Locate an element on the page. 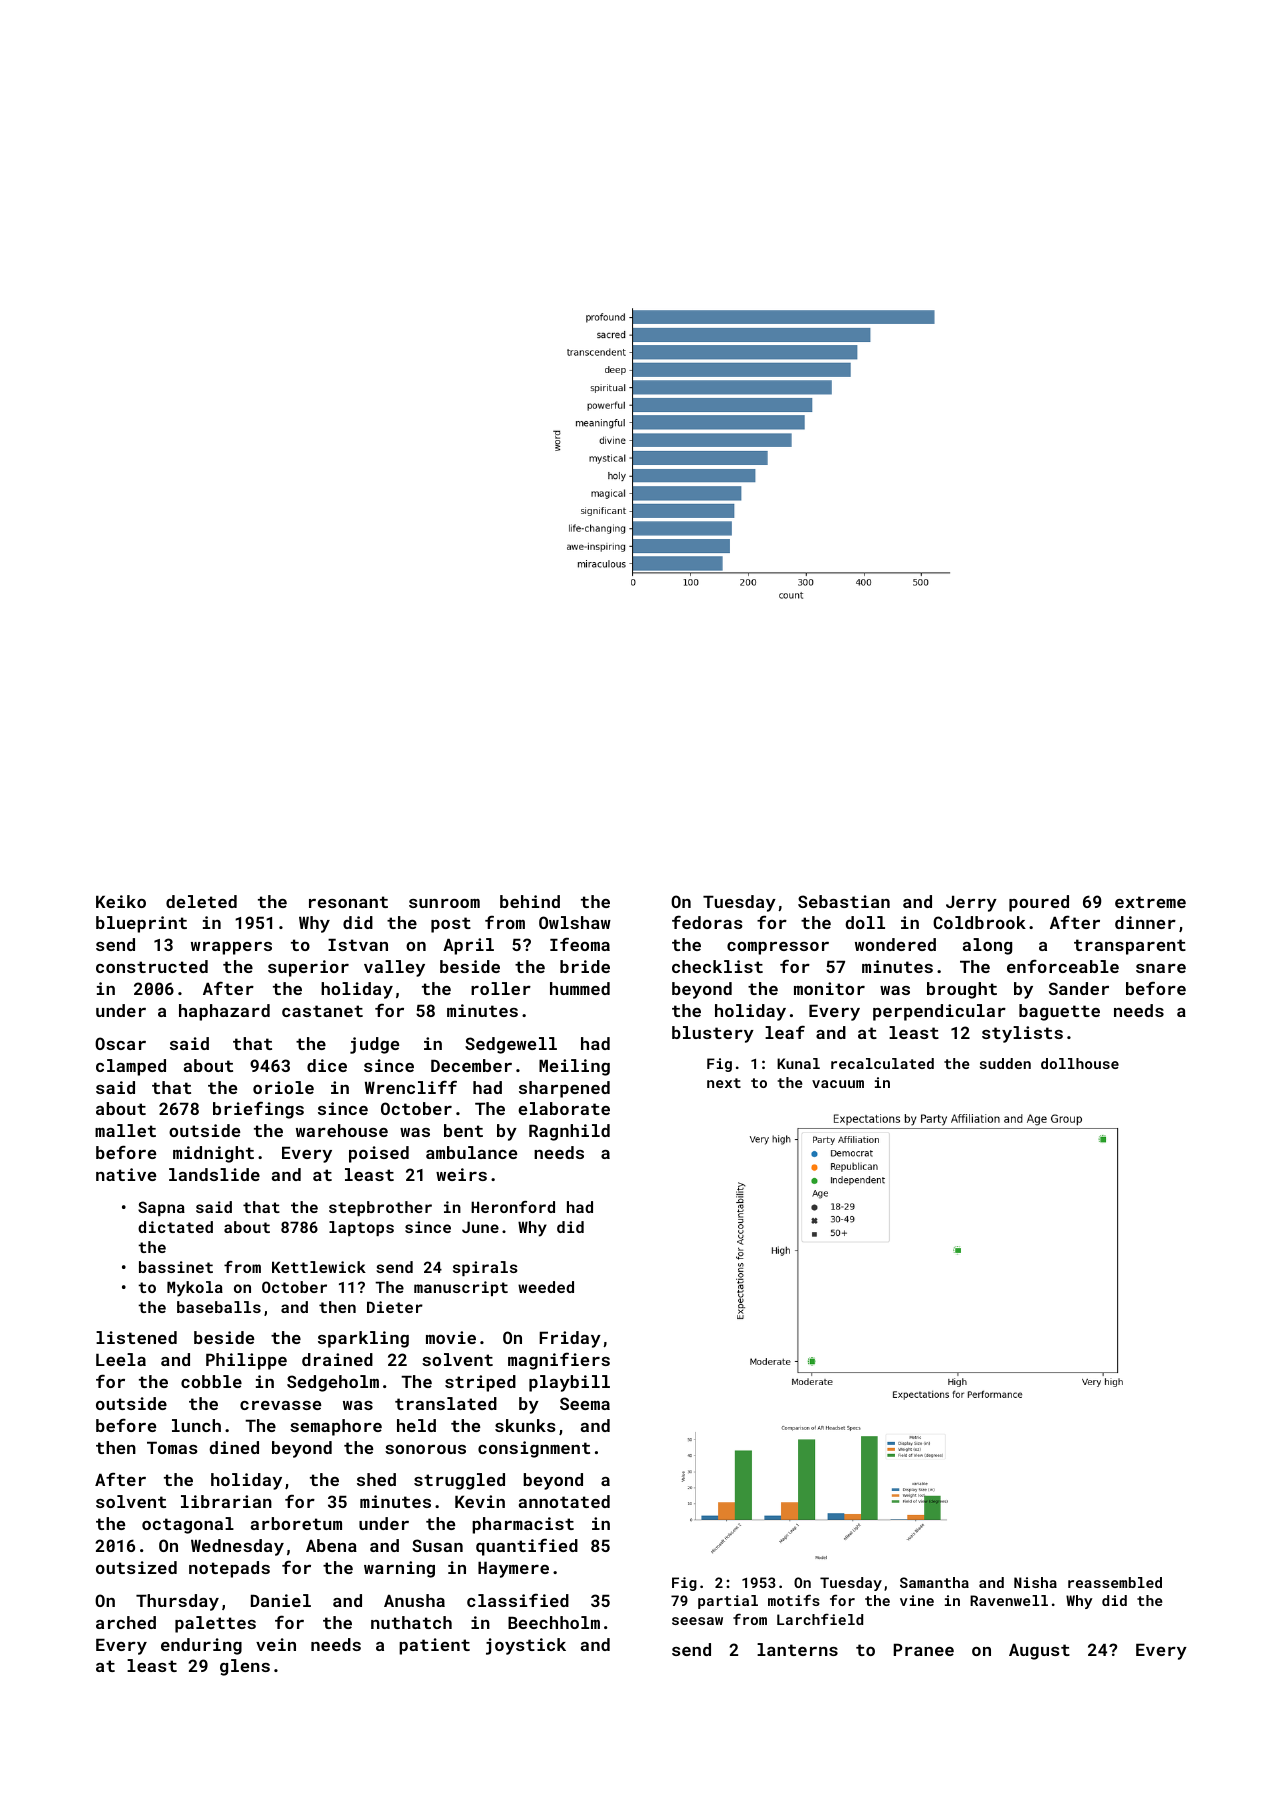 The image size is (1282, 1813). extreme is located at coordinates (1150, 902).
